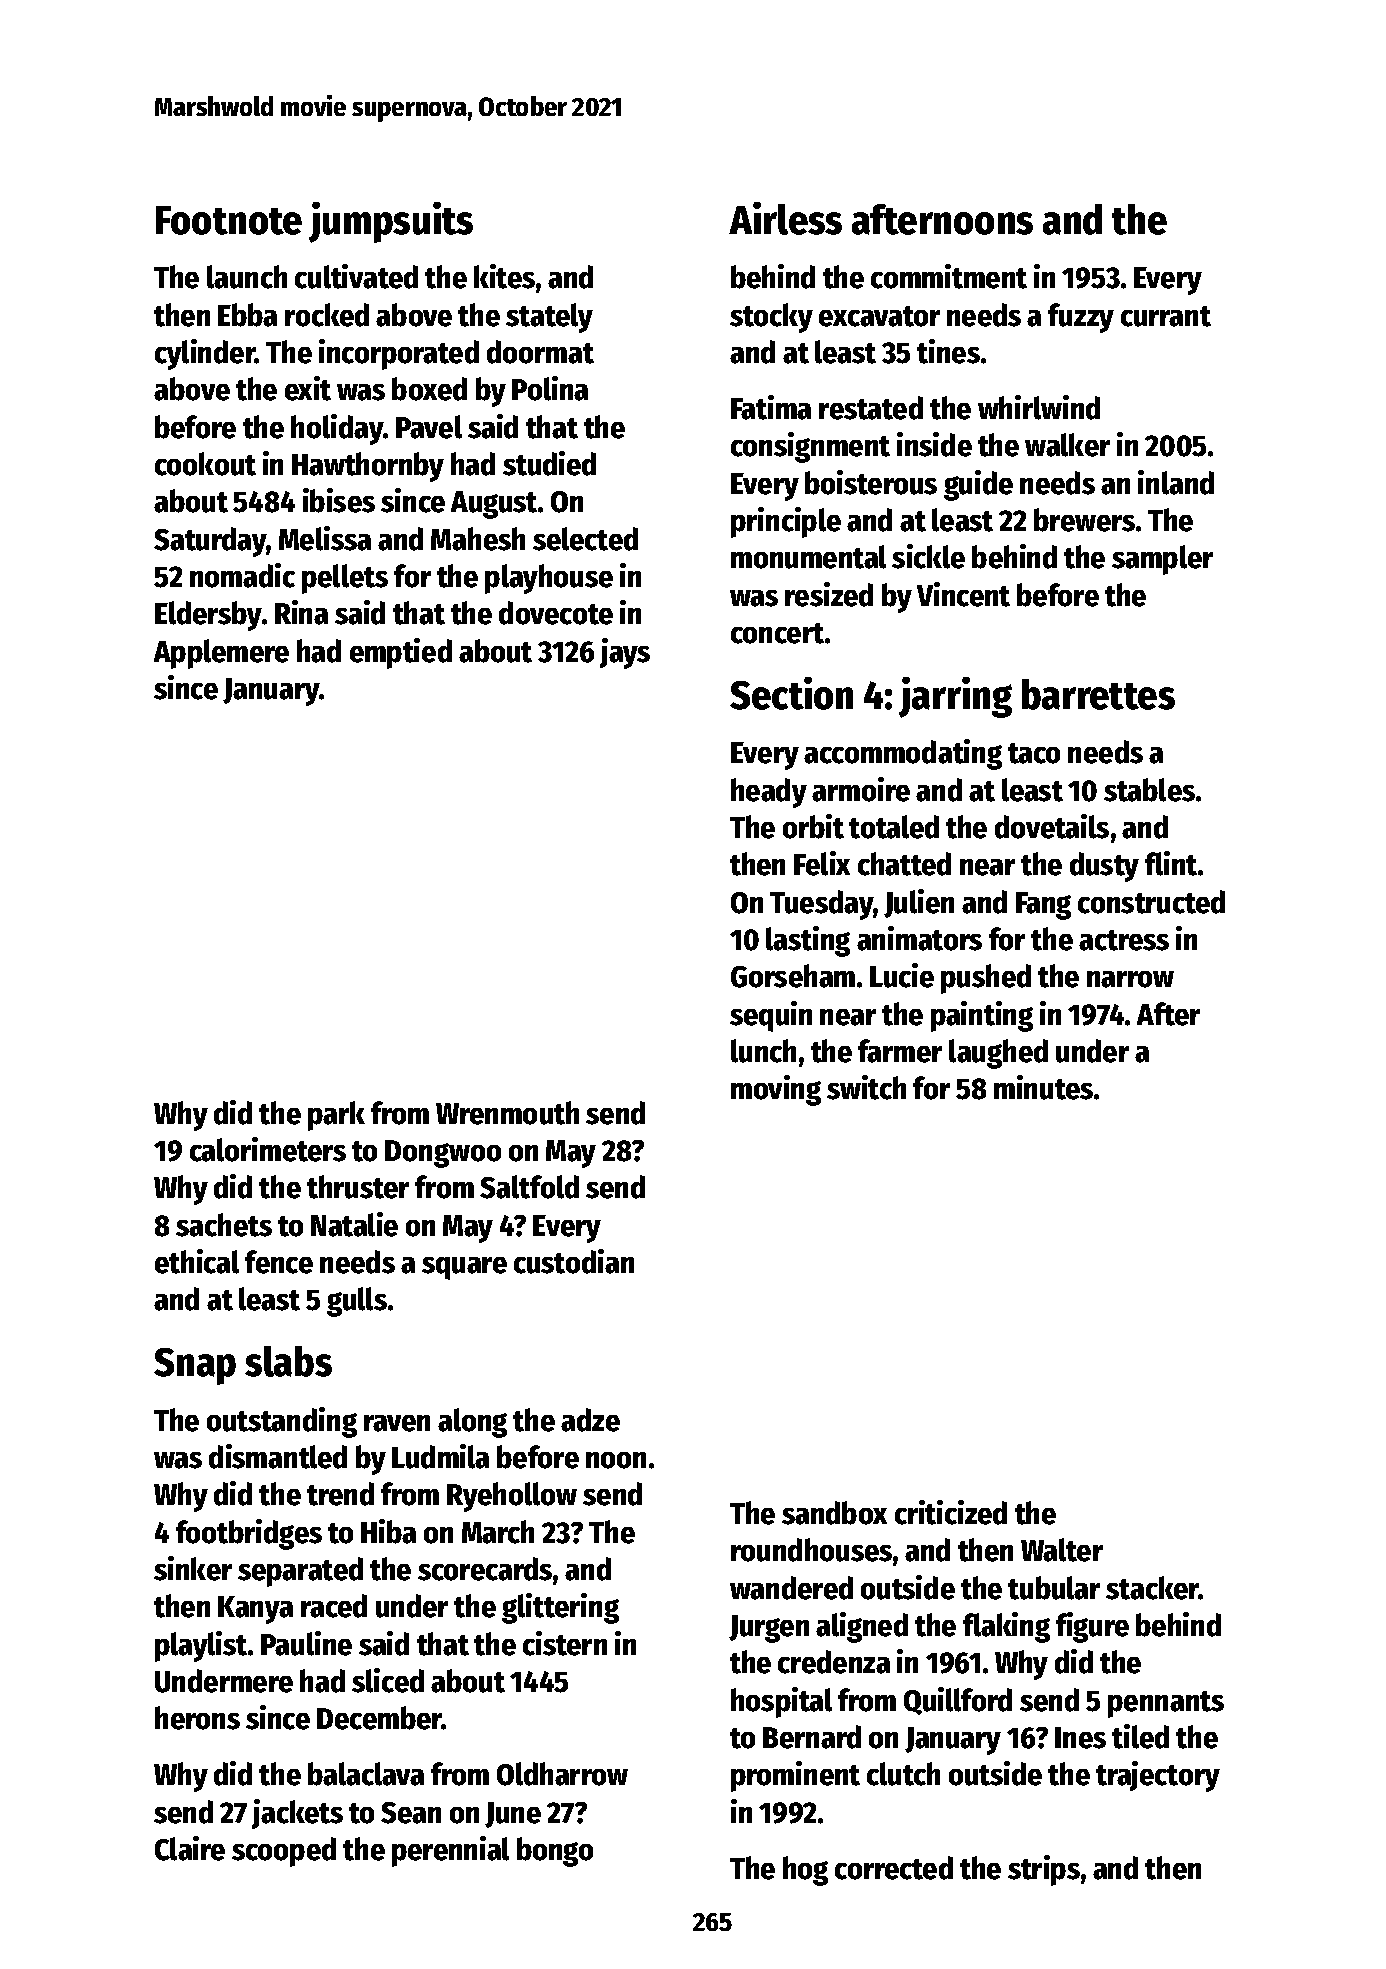 This document has width=1386, height=1969. I want to click on scooped, so click(284, 1852).
